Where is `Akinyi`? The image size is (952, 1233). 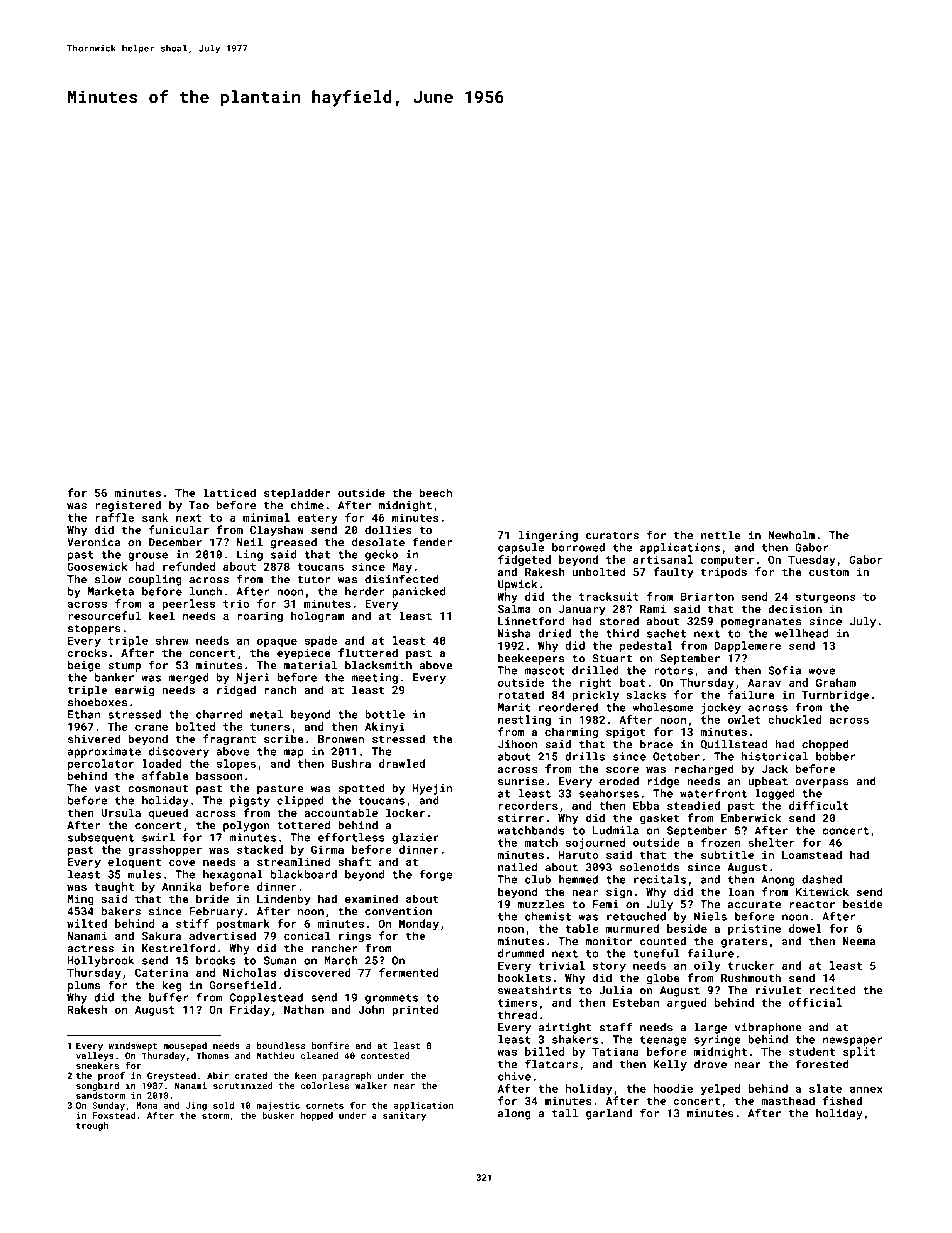 Akinyi is located at coordinates (385, 727).
